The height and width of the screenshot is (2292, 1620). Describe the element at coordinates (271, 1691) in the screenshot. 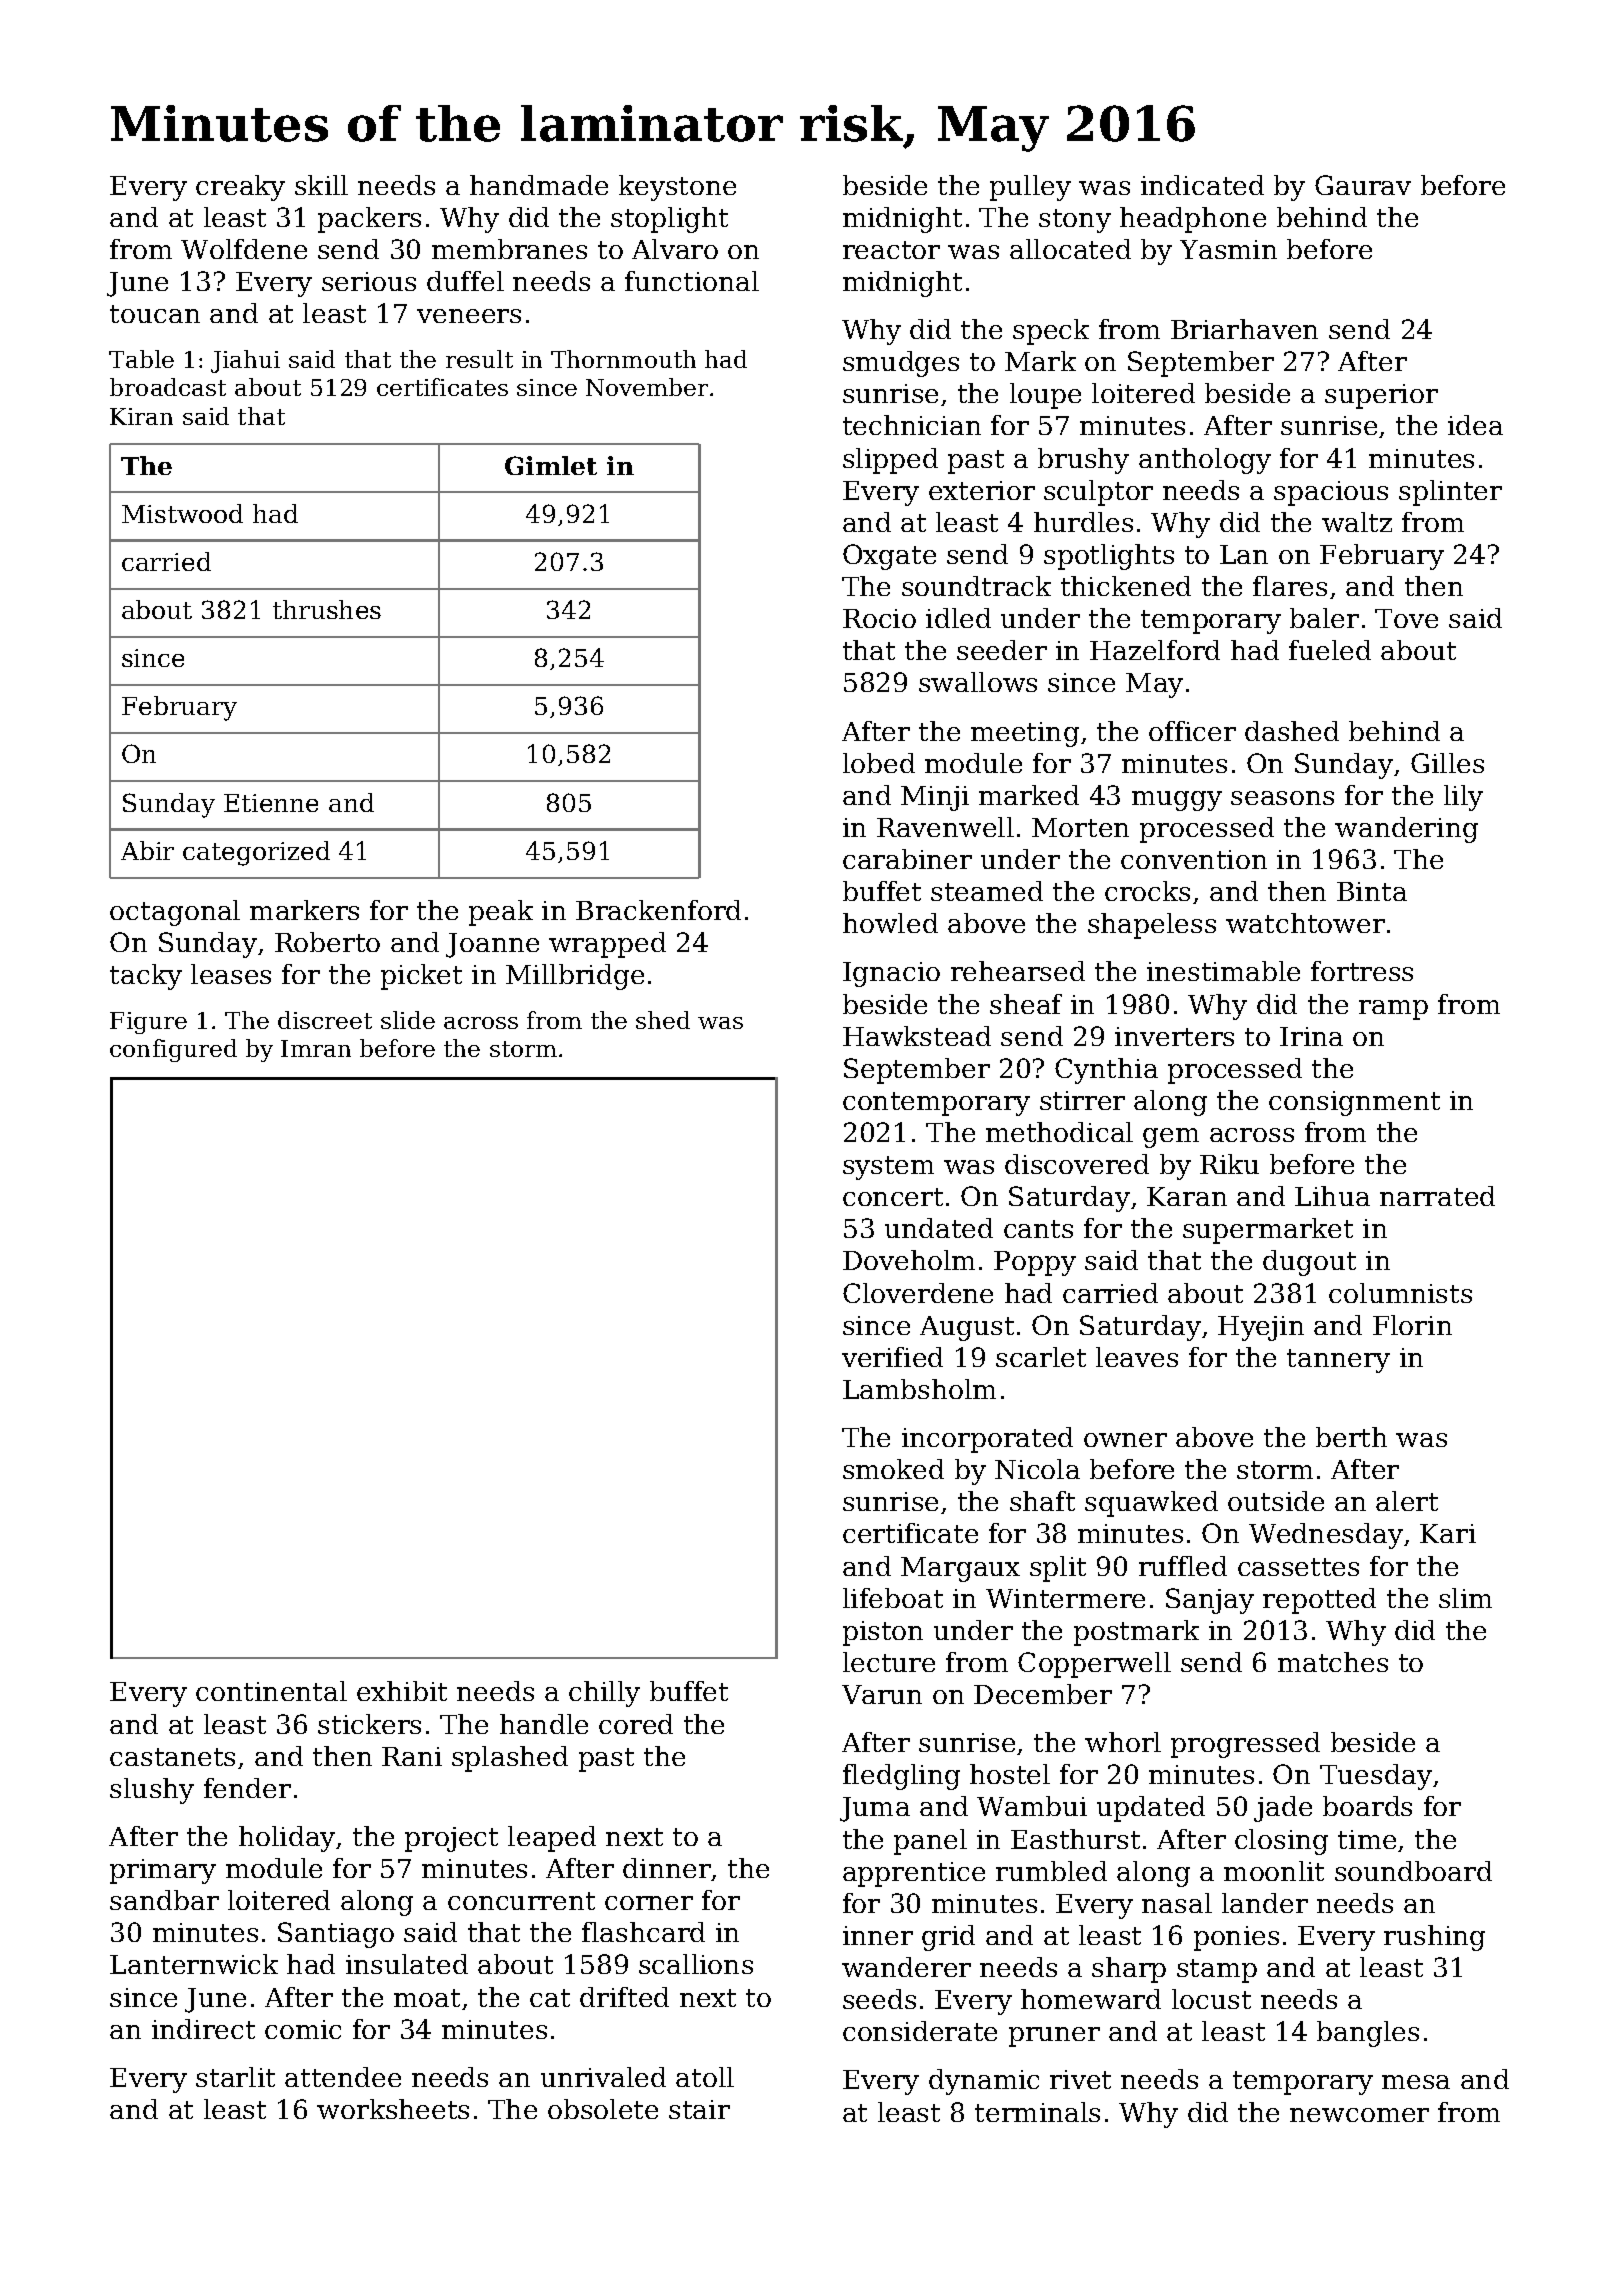

I see `continental` at that location.
